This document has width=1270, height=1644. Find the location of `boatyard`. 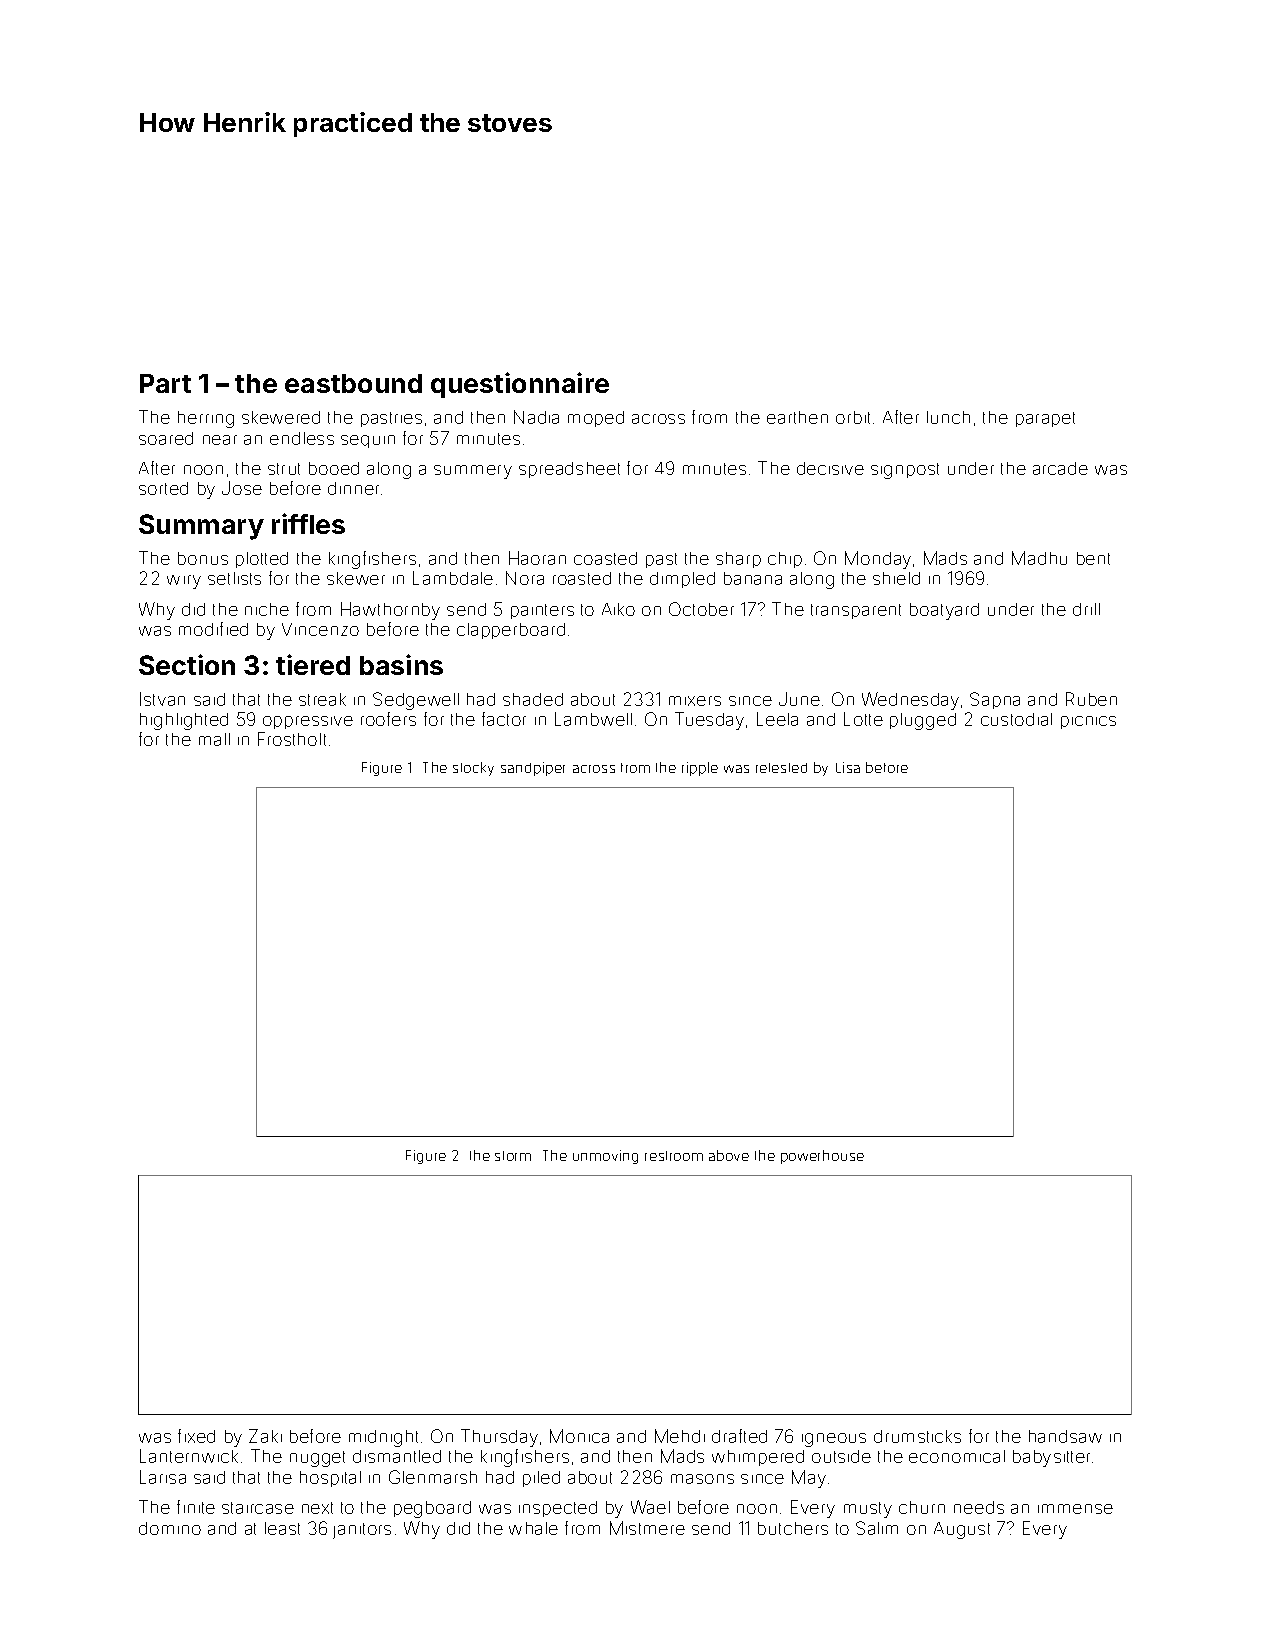

boatyard is located at coordinates (944, 611).
